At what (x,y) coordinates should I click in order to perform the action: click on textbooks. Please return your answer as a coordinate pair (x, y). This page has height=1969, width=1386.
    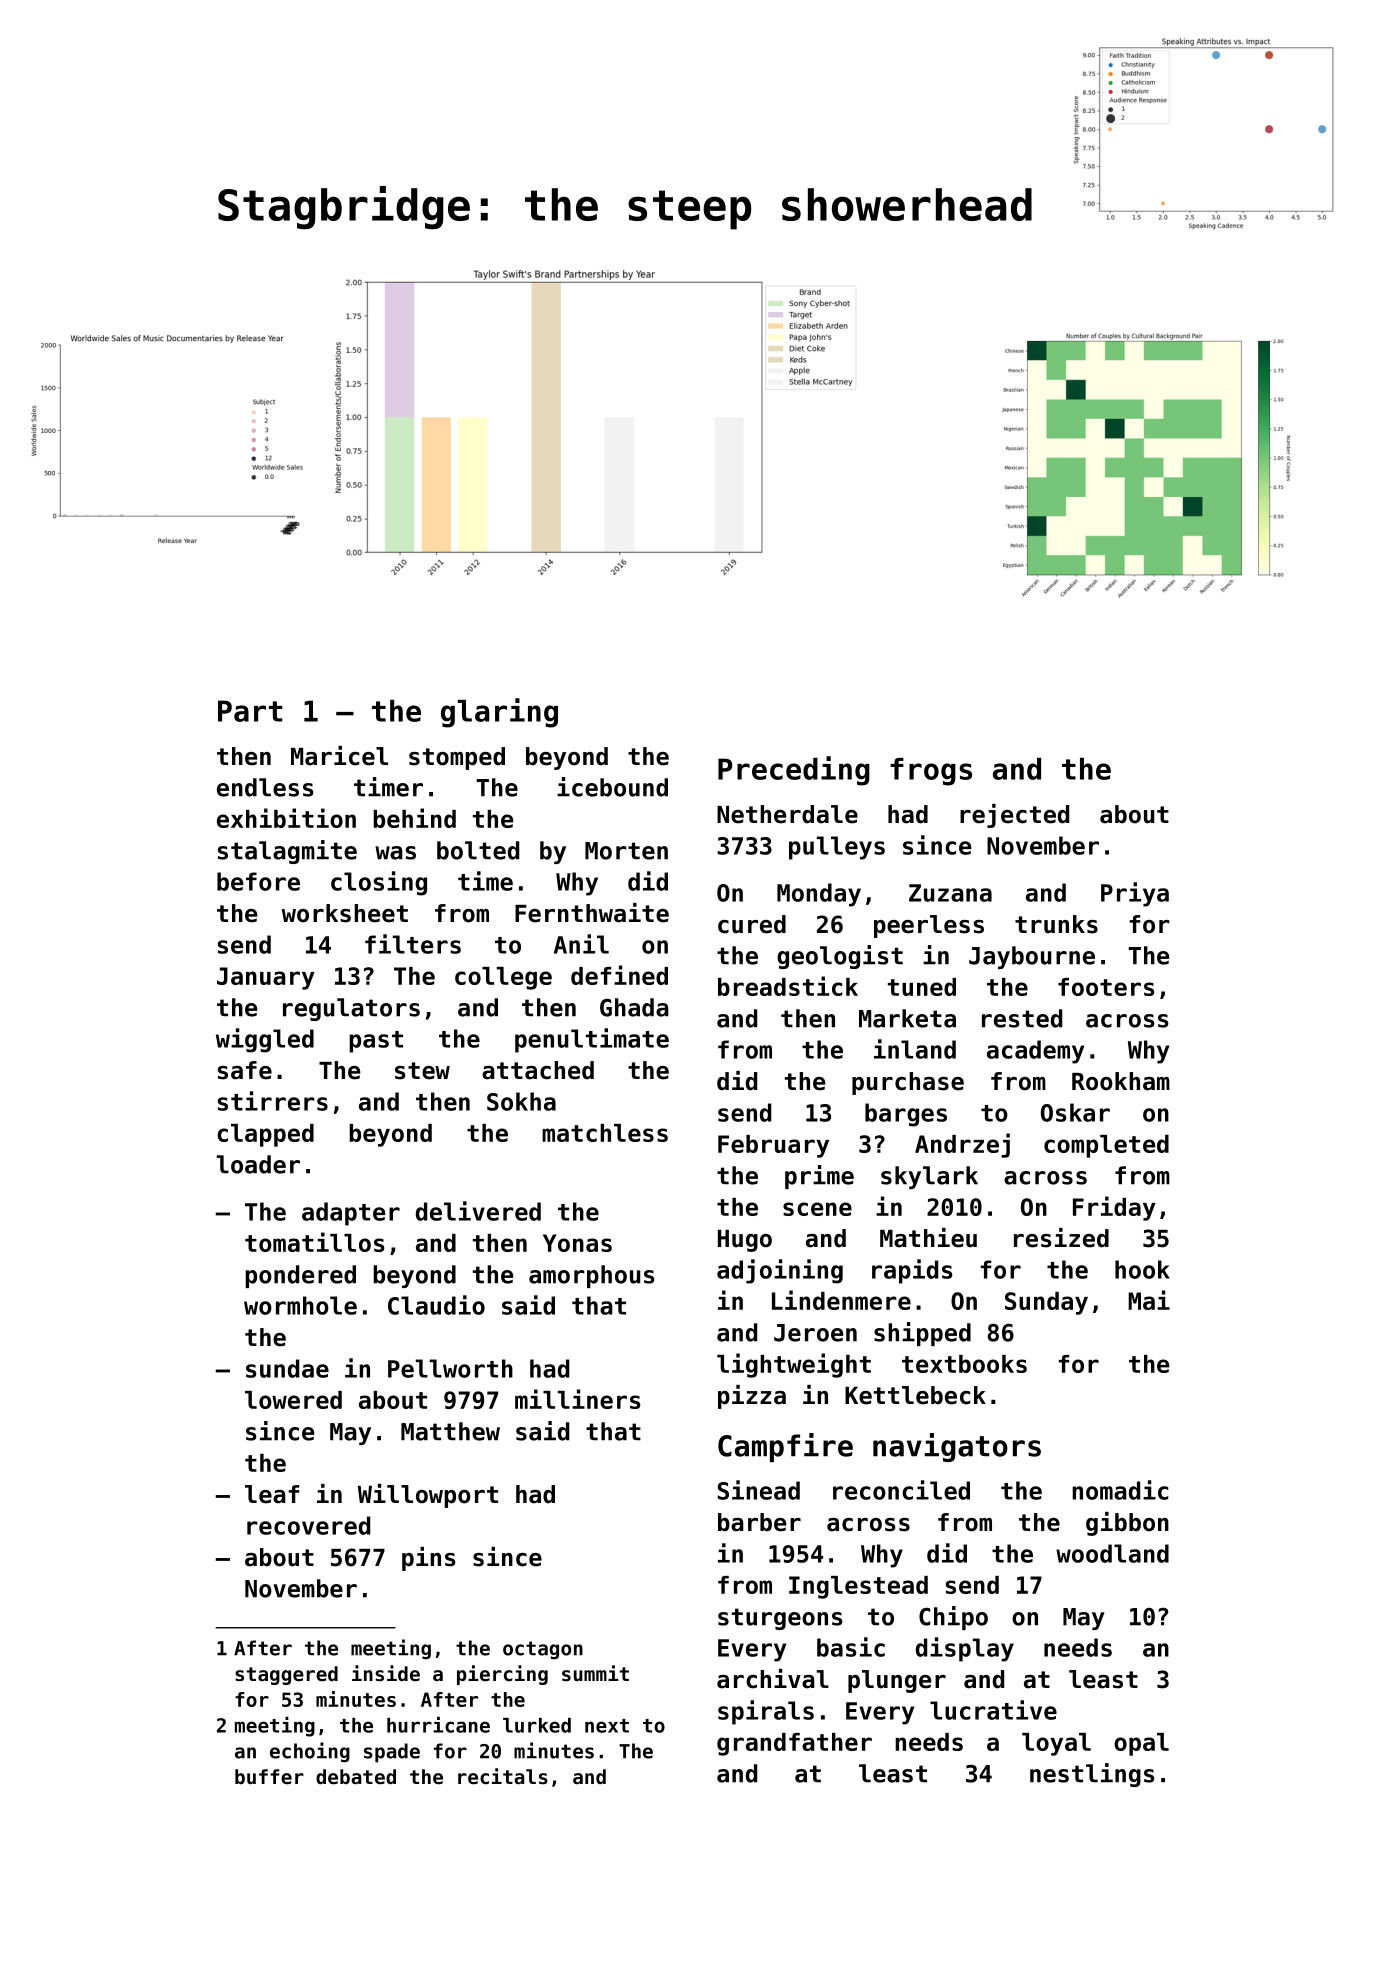
    Looking at the image, I should click on (964, 1364).
